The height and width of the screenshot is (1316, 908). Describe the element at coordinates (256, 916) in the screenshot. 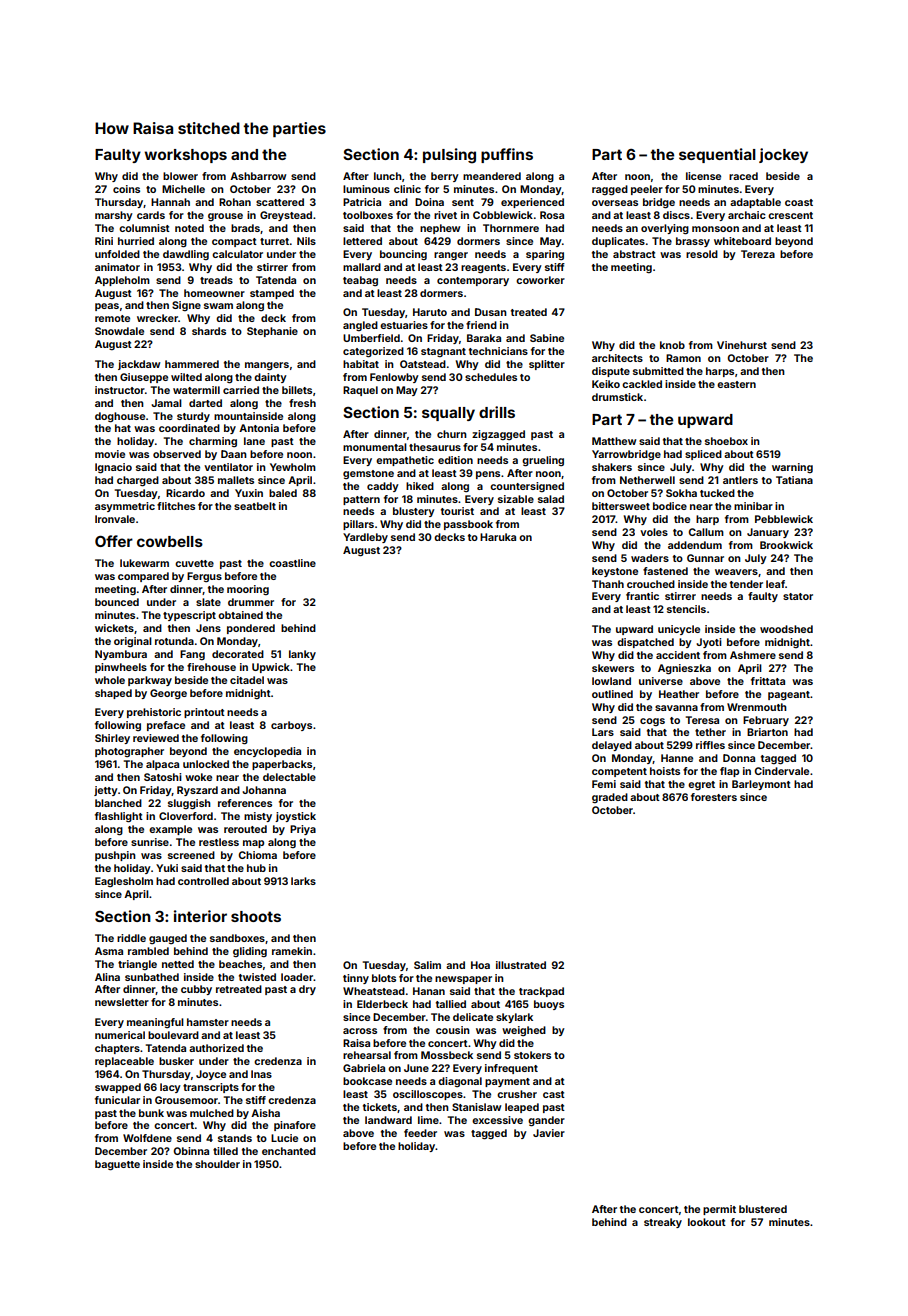

I see `shoots` at that location.
